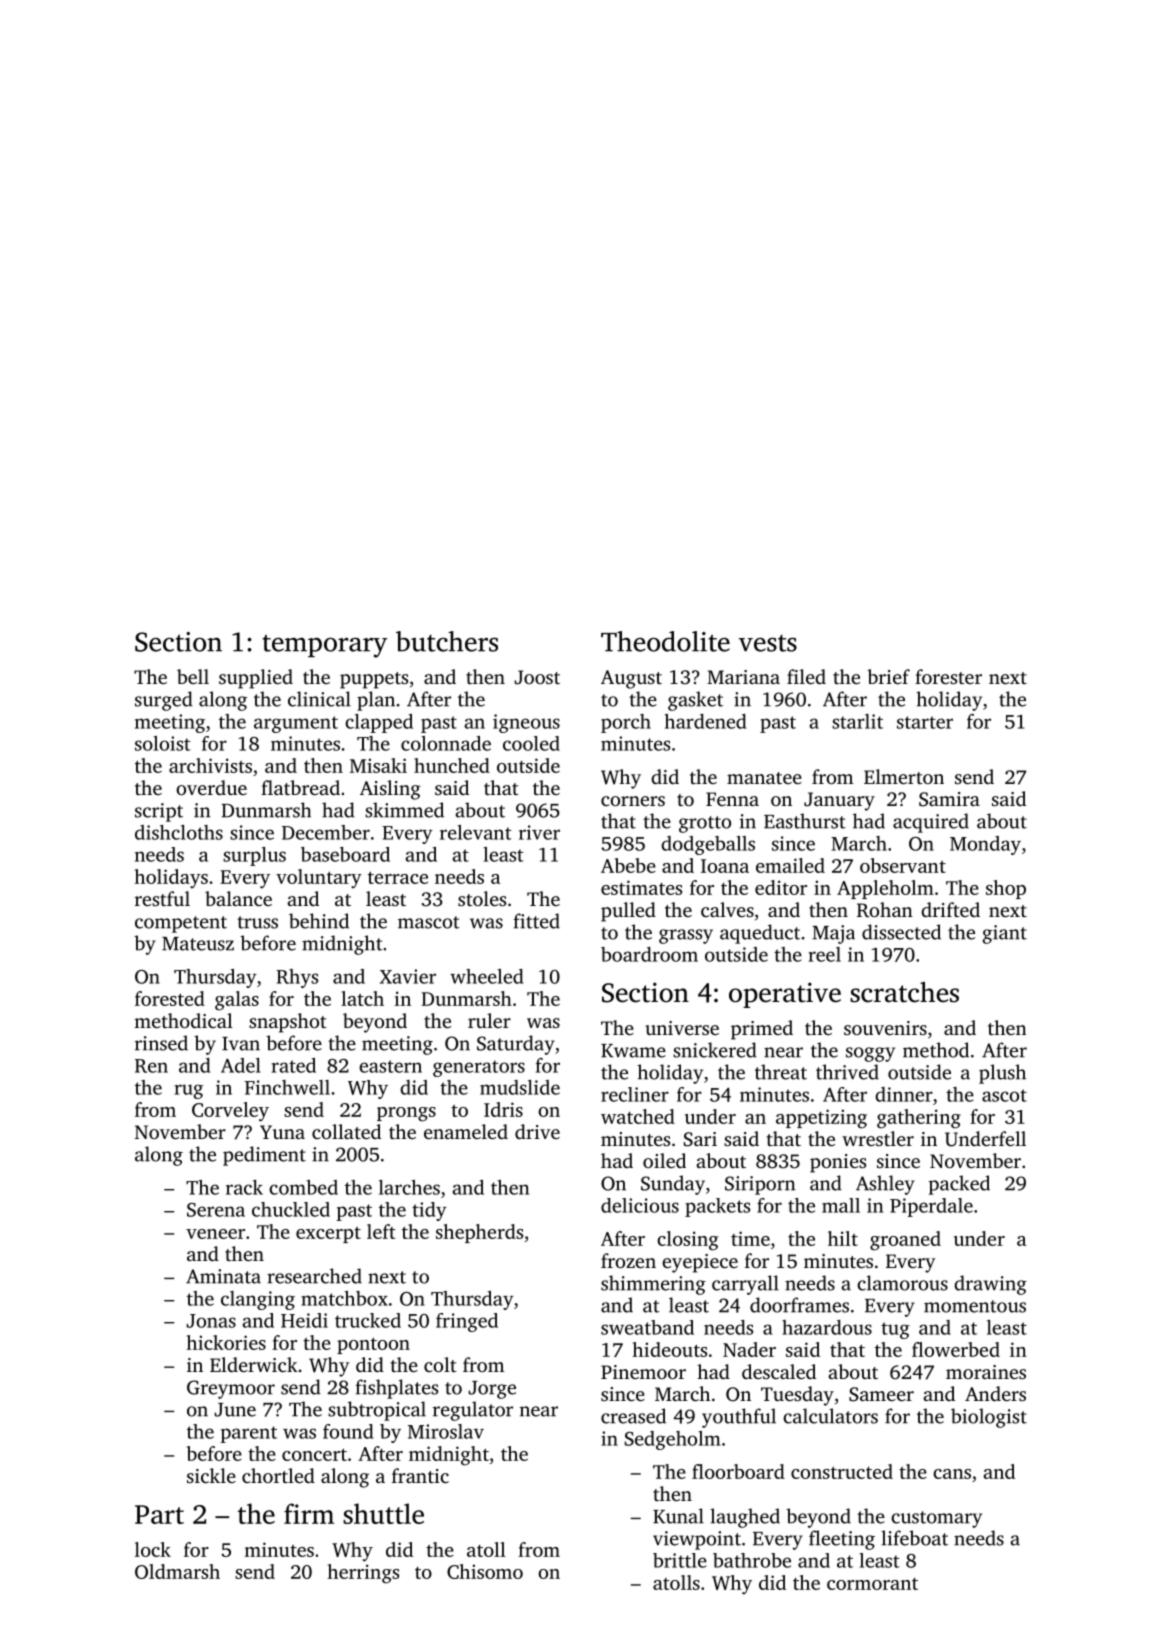 The width and height of the screenshot is (1161, 1642). I want to click on mudslide, so click(520, 1087).
